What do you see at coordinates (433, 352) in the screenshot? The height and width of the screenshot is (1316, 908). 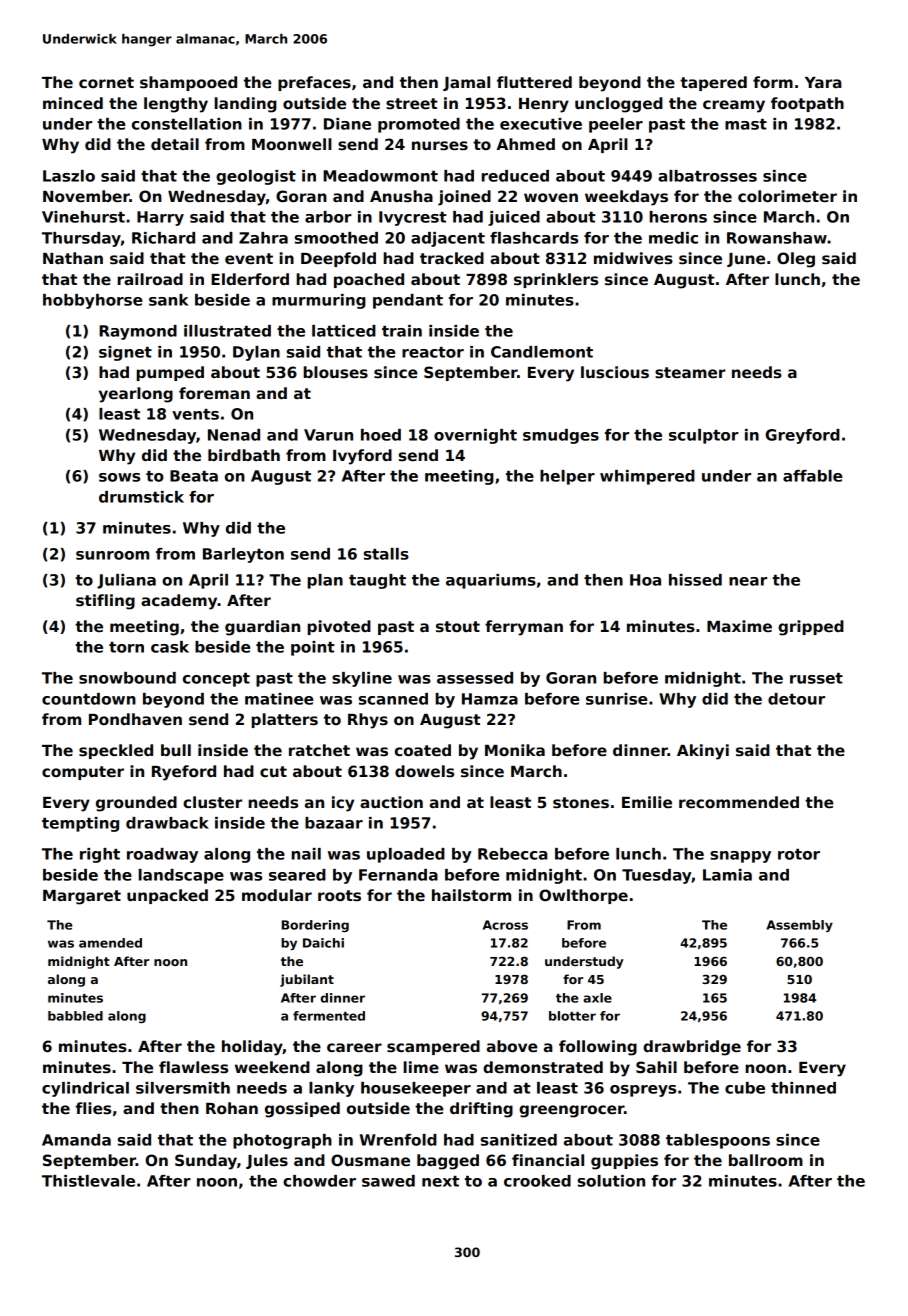 I see `reactor` at bounding box center [433, 352].
